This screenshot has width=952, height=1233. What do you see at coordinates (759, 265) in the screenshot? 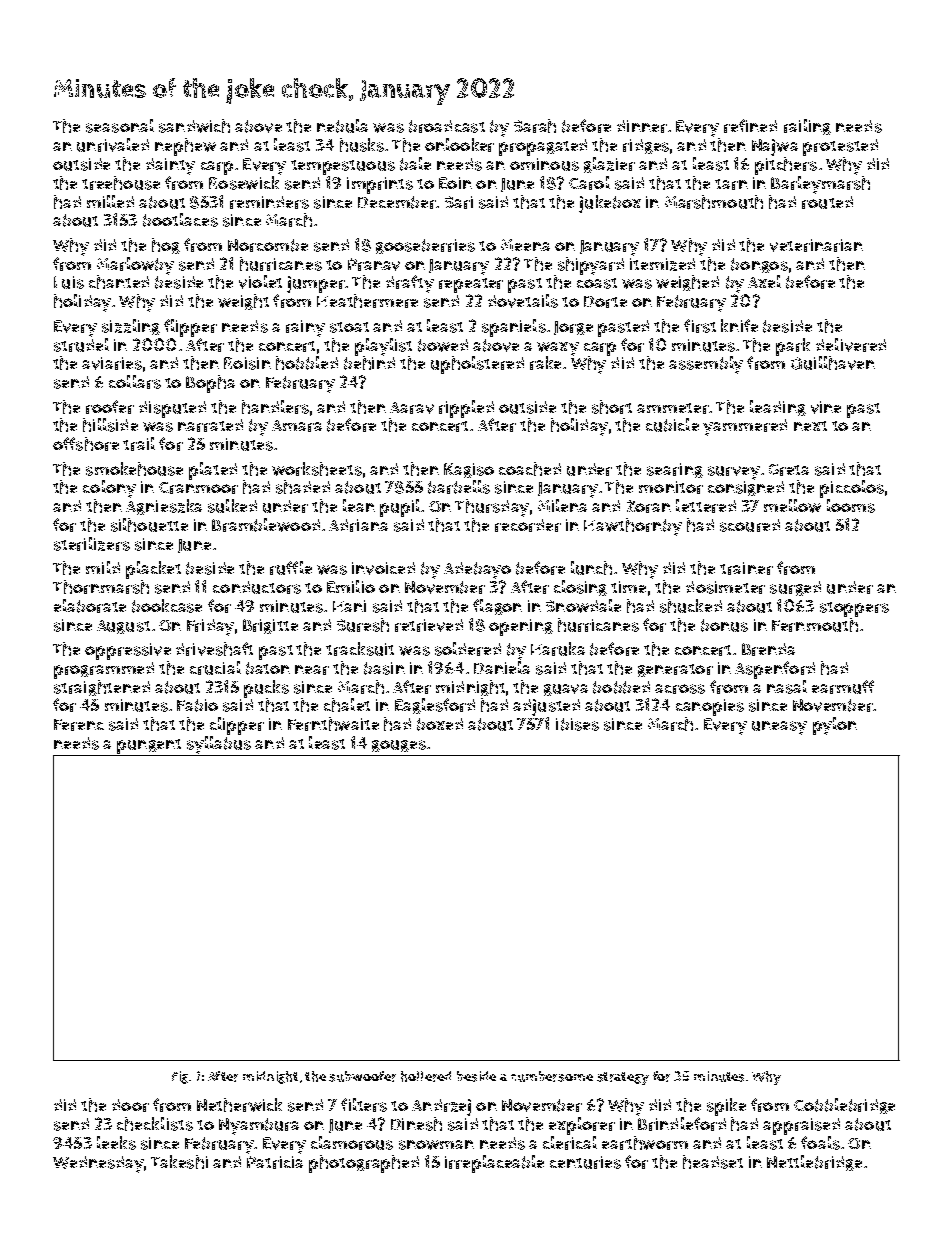
I see `bongos` at bounding box center [759, 265].
